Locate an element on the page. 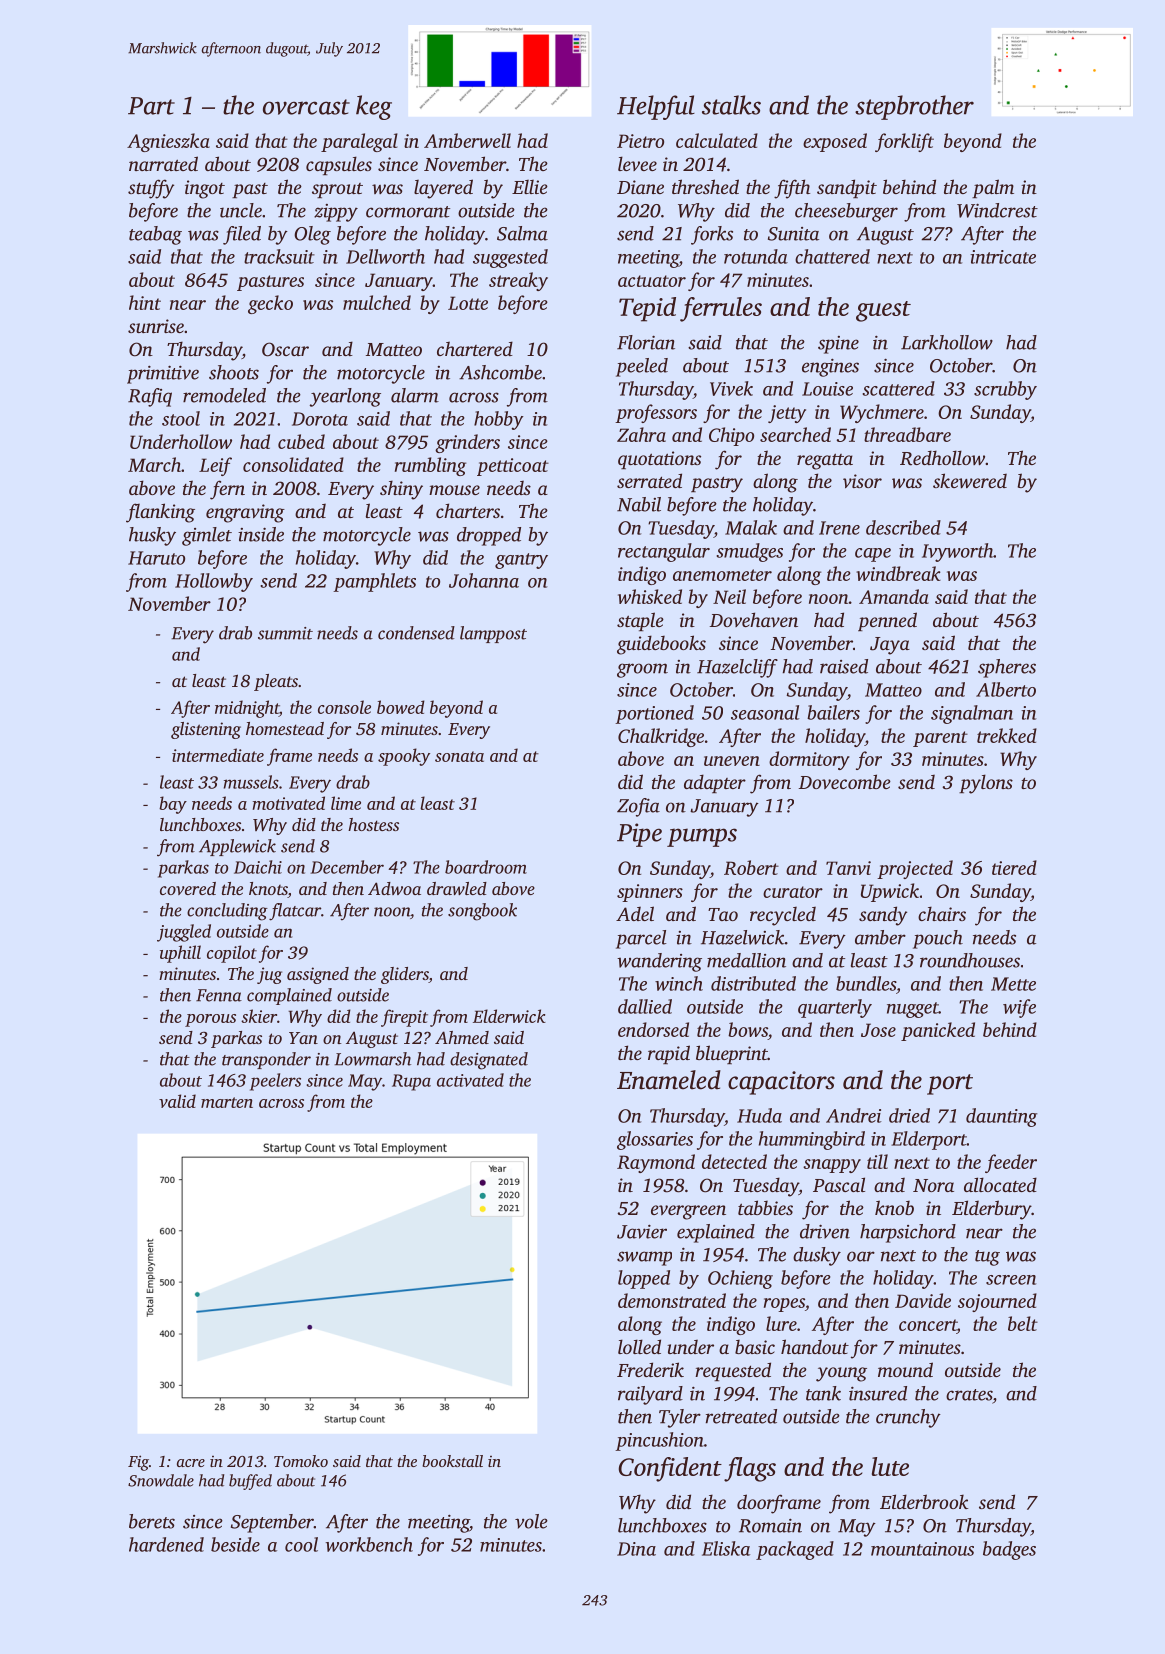 This document has height=1654, width=1165. mouse is located at coordinates (454, 490).
